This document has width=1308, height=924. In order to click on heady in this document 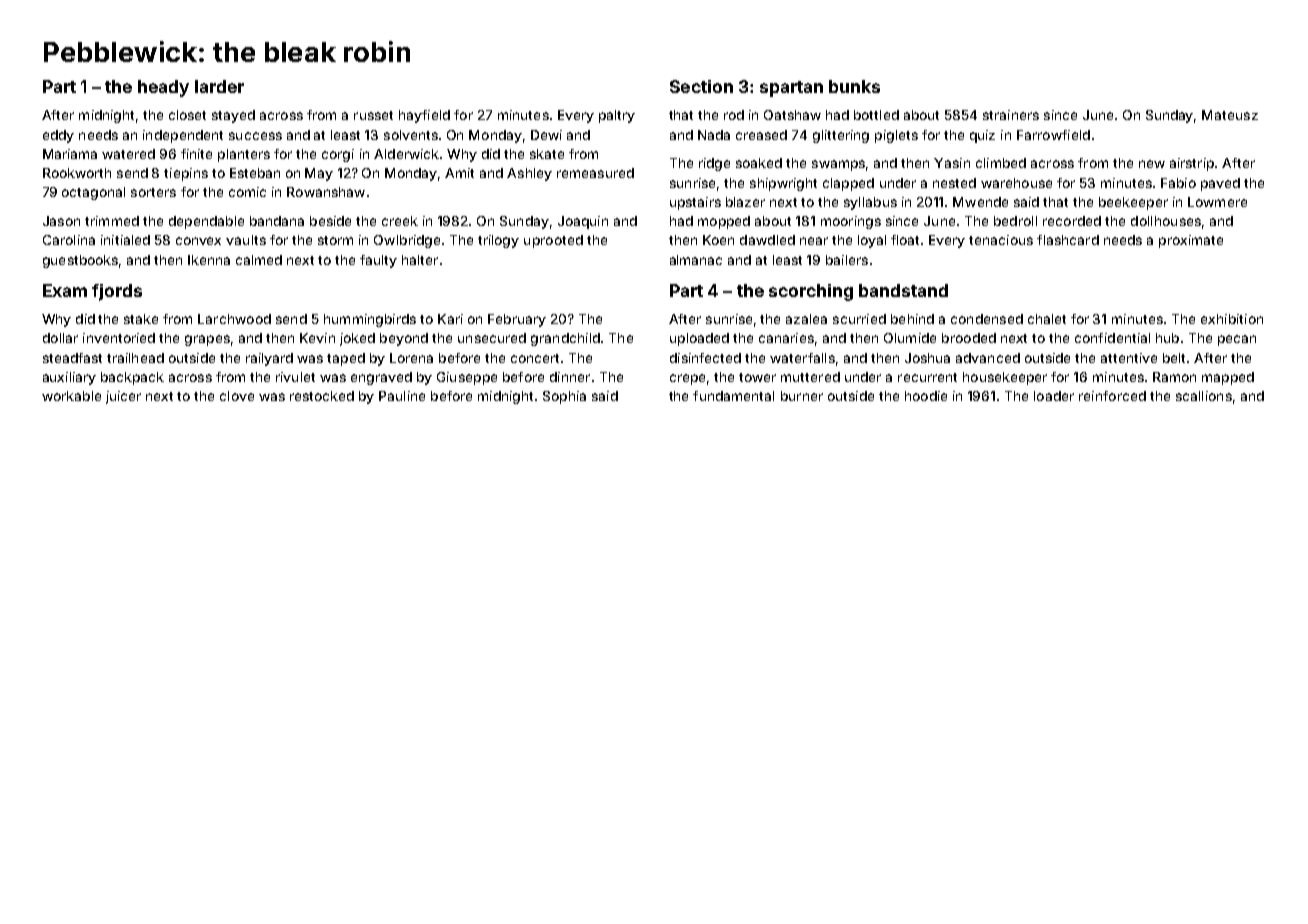, I will do `click(163, 88)`.
